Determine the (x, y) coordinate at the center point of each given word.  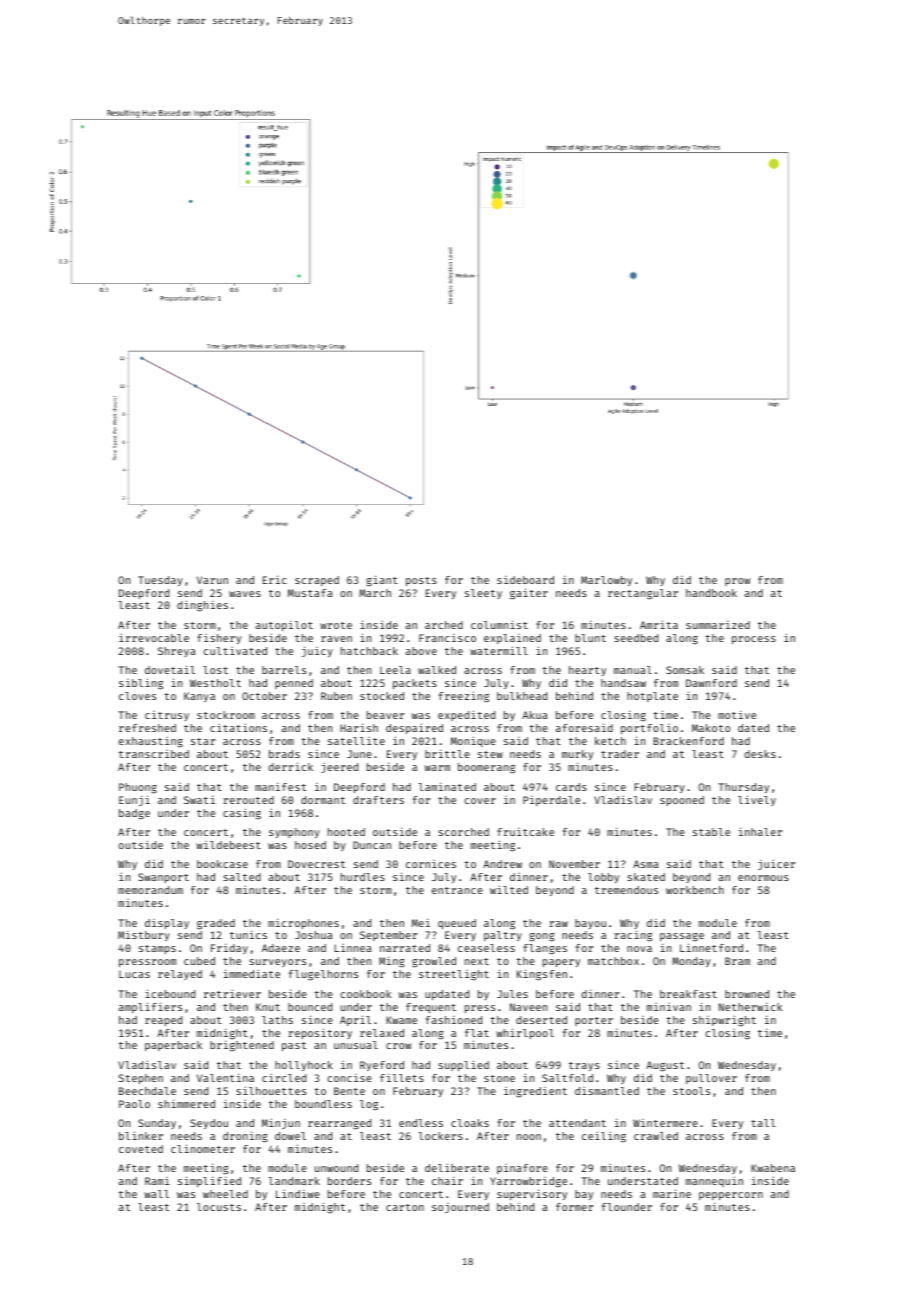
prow (737, 582)
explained (512, 639)
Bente (349, 1091)
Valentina (225, 1078)
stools (691, 1091)
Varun (212, 580)
